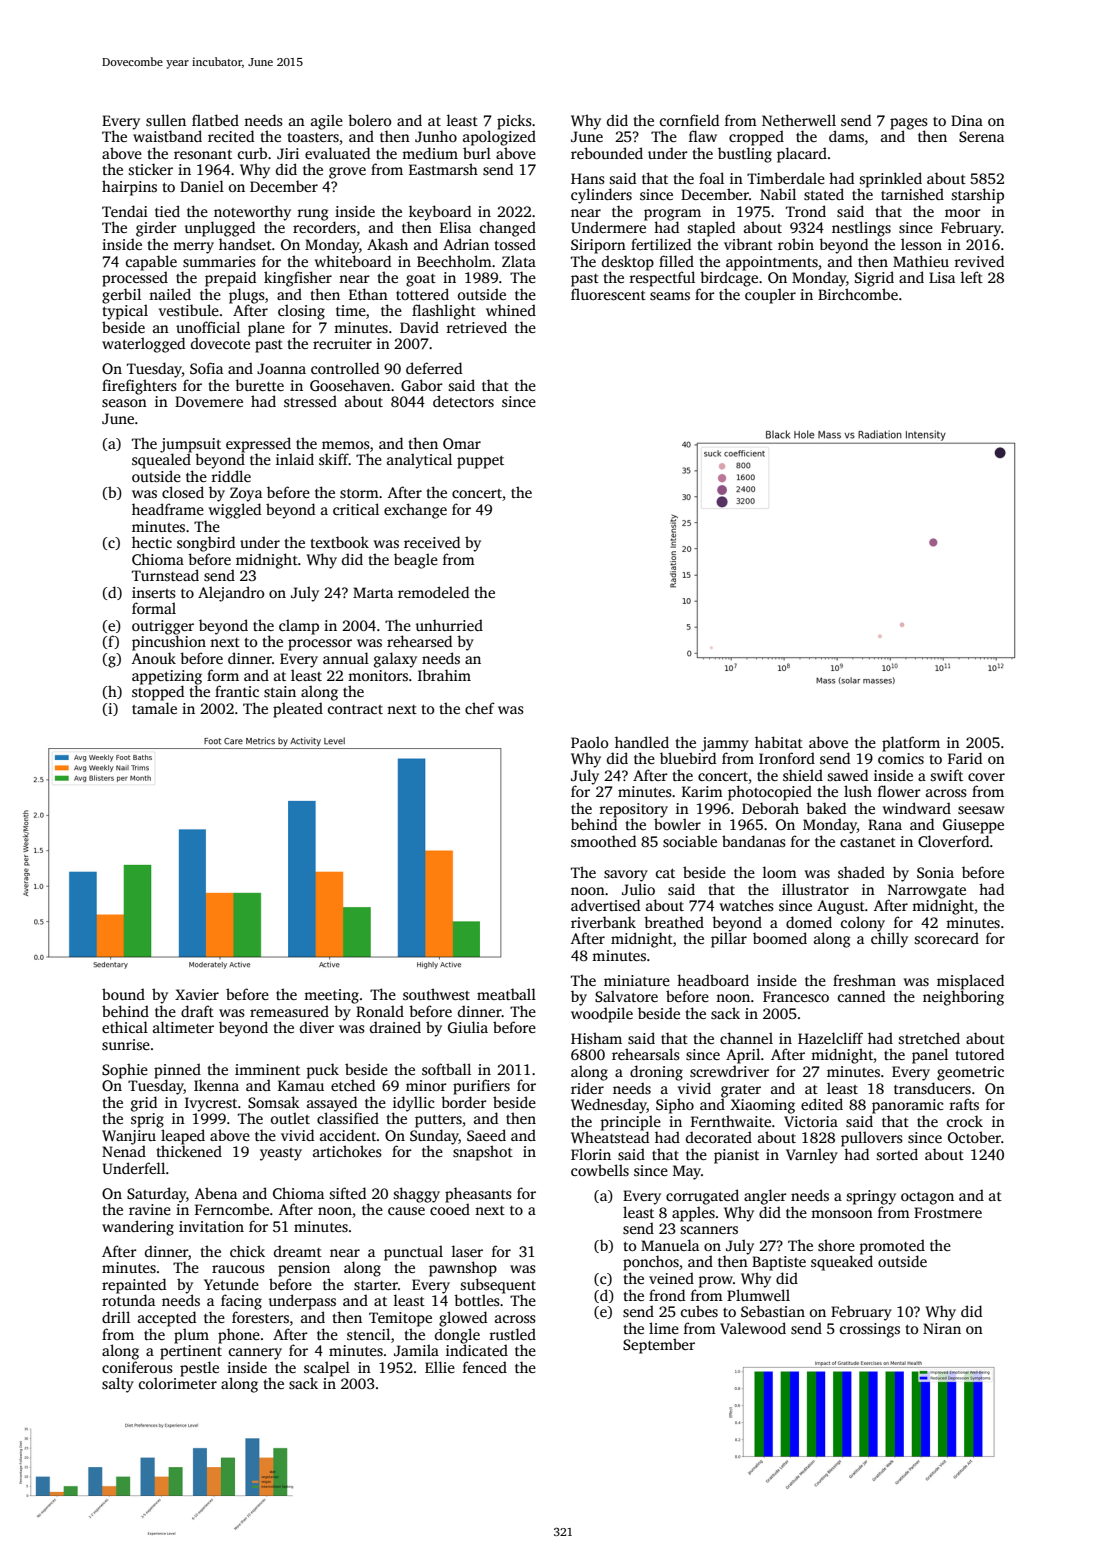  Describe the element at coordinates (219, 261) in the screenshot. I see `summaries` at that location.
